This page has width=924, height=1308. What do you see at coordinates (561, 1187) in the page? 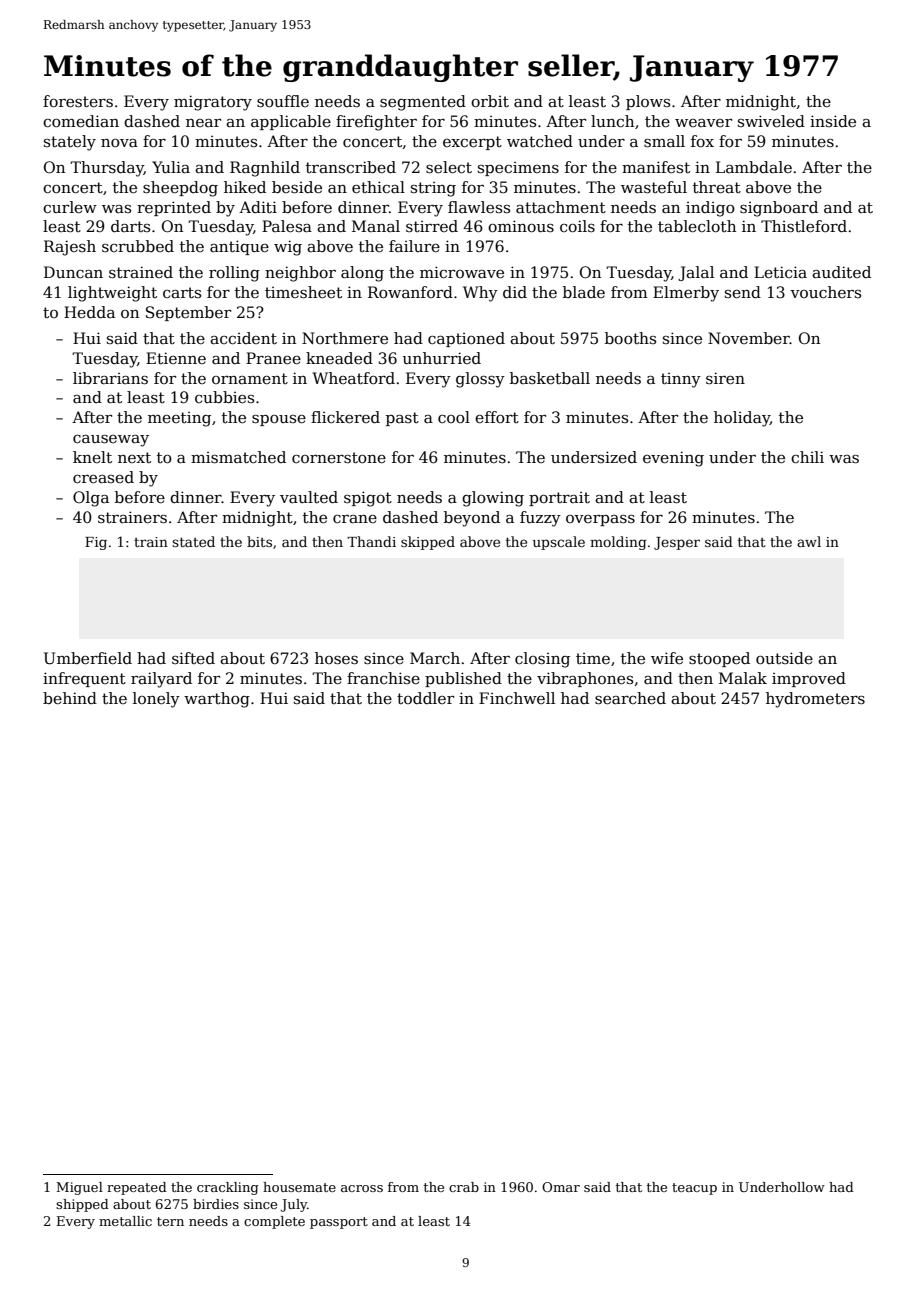
I see `Omar` at bounding box center [561, 1187].
